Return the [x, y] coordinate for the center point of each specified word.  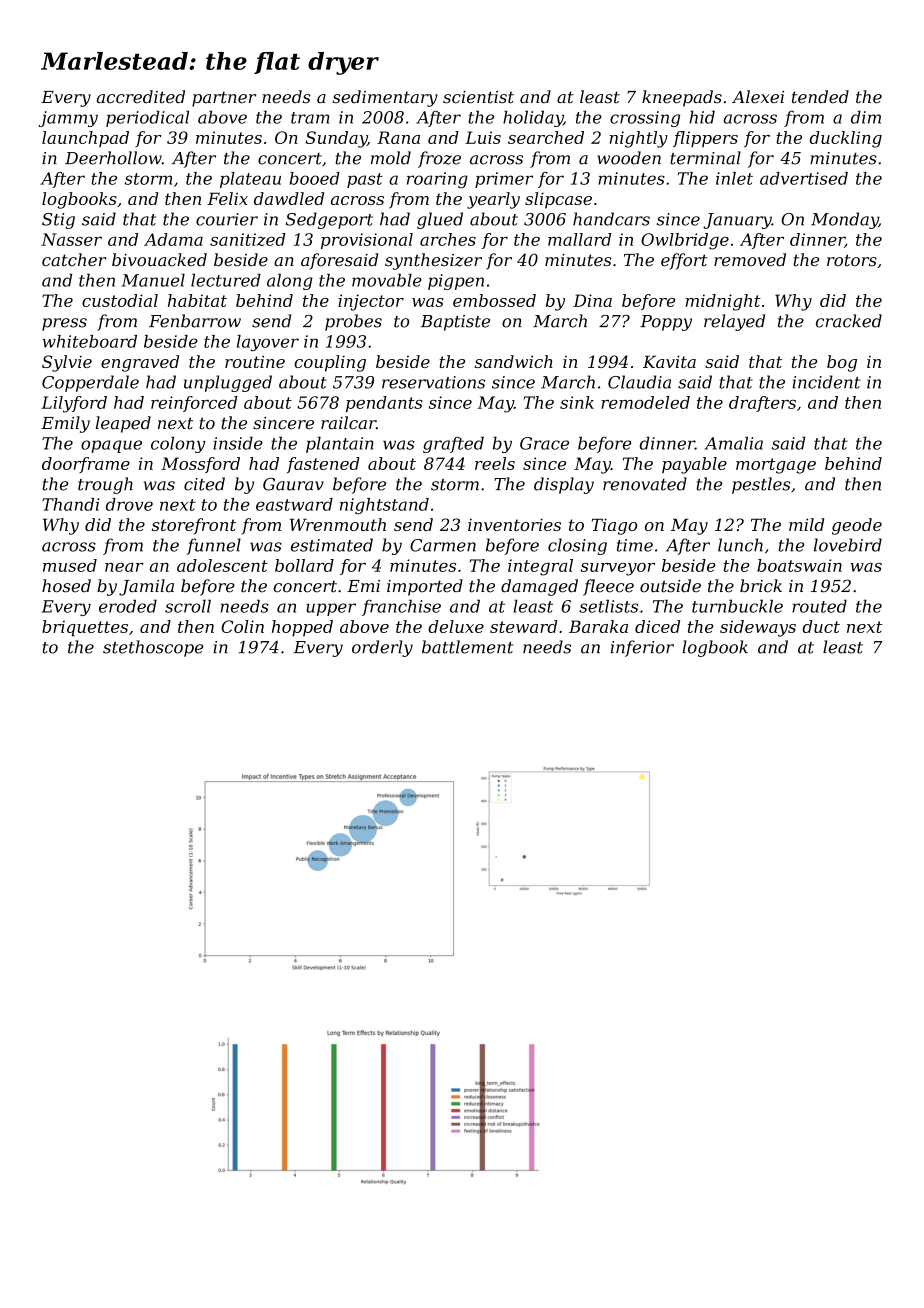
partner [224, 99]
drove [129, 504]
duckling [846, 139]
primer [504, 180]
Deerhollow [113, 158]
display [564, 485]
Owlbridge [685, 241]
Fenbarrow [195, 321]
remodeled [645, 402]
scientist [478, 97]
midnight [723, 302]
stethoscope [153, 648]
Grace [544, 443]
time [635, 545]
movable [387, 280]
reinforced [194, 404]
